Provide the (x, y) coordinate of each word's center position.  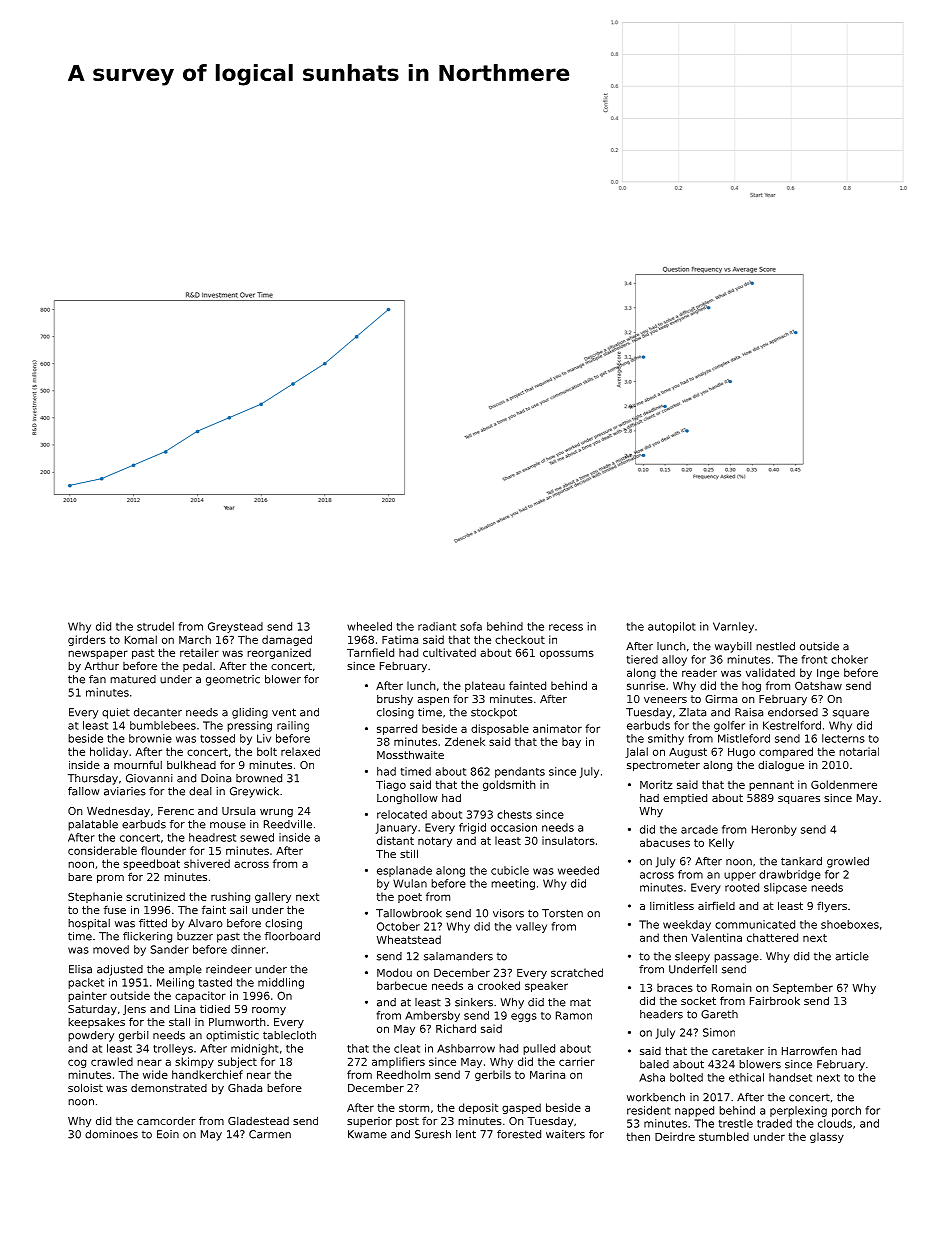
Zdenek (465, 741)
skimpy (194, 1062)
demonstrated (169, 1088)
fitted (153, 923)
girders (87, 640)
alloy (674, 660)
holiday (109, 752)
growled (848, 862)
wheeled (369, 626)
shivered (207, 863)
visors (508, 913)
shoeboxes (850, 924)
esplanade (404, 871)
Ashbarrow (466, 1048)
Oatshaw (818, 685)
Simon (719, 1032)
